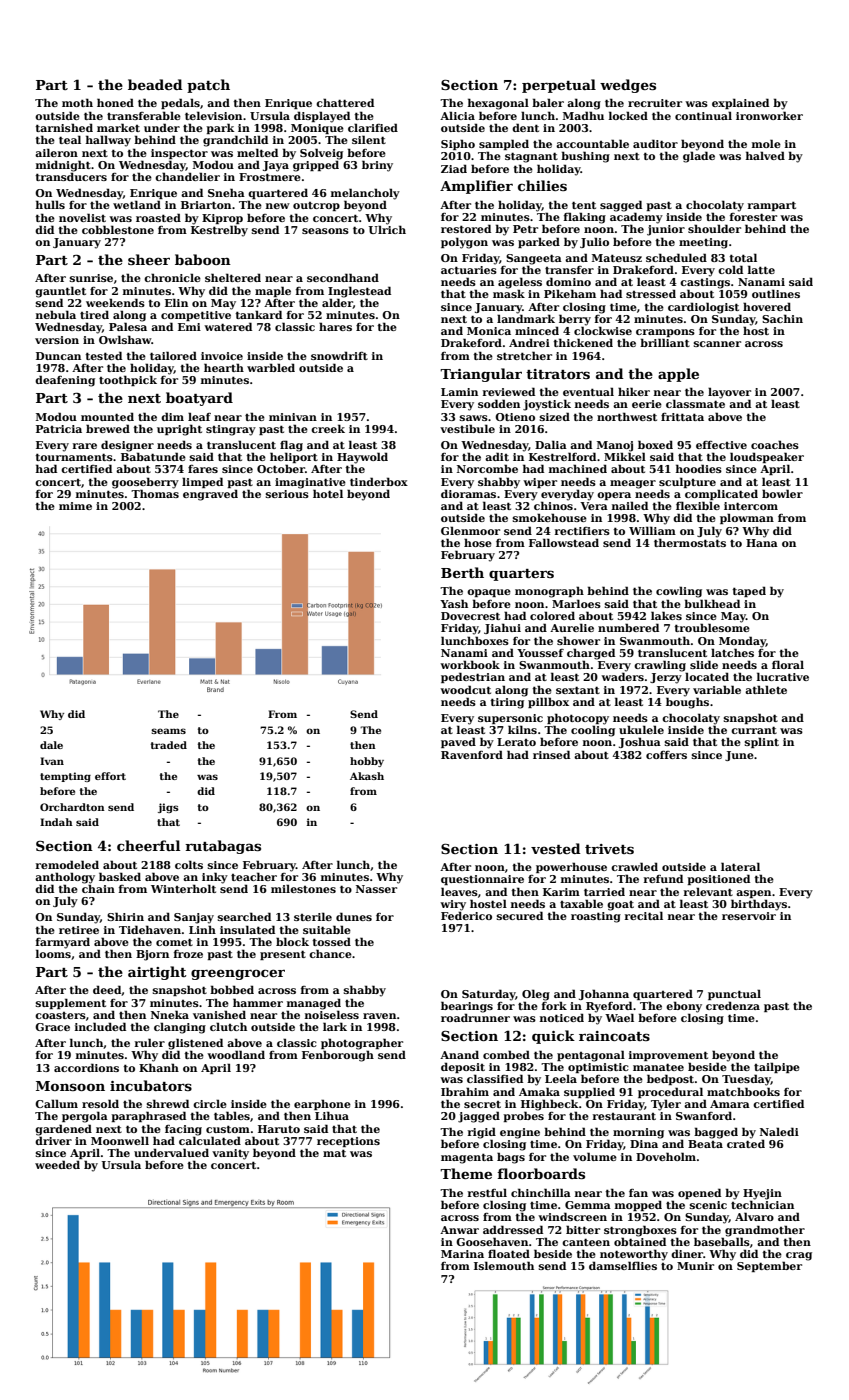 The height and width of the document is (1400, 849). Describe the element at coordinates (183, 1130) in the document. I see `facing` at that location.
